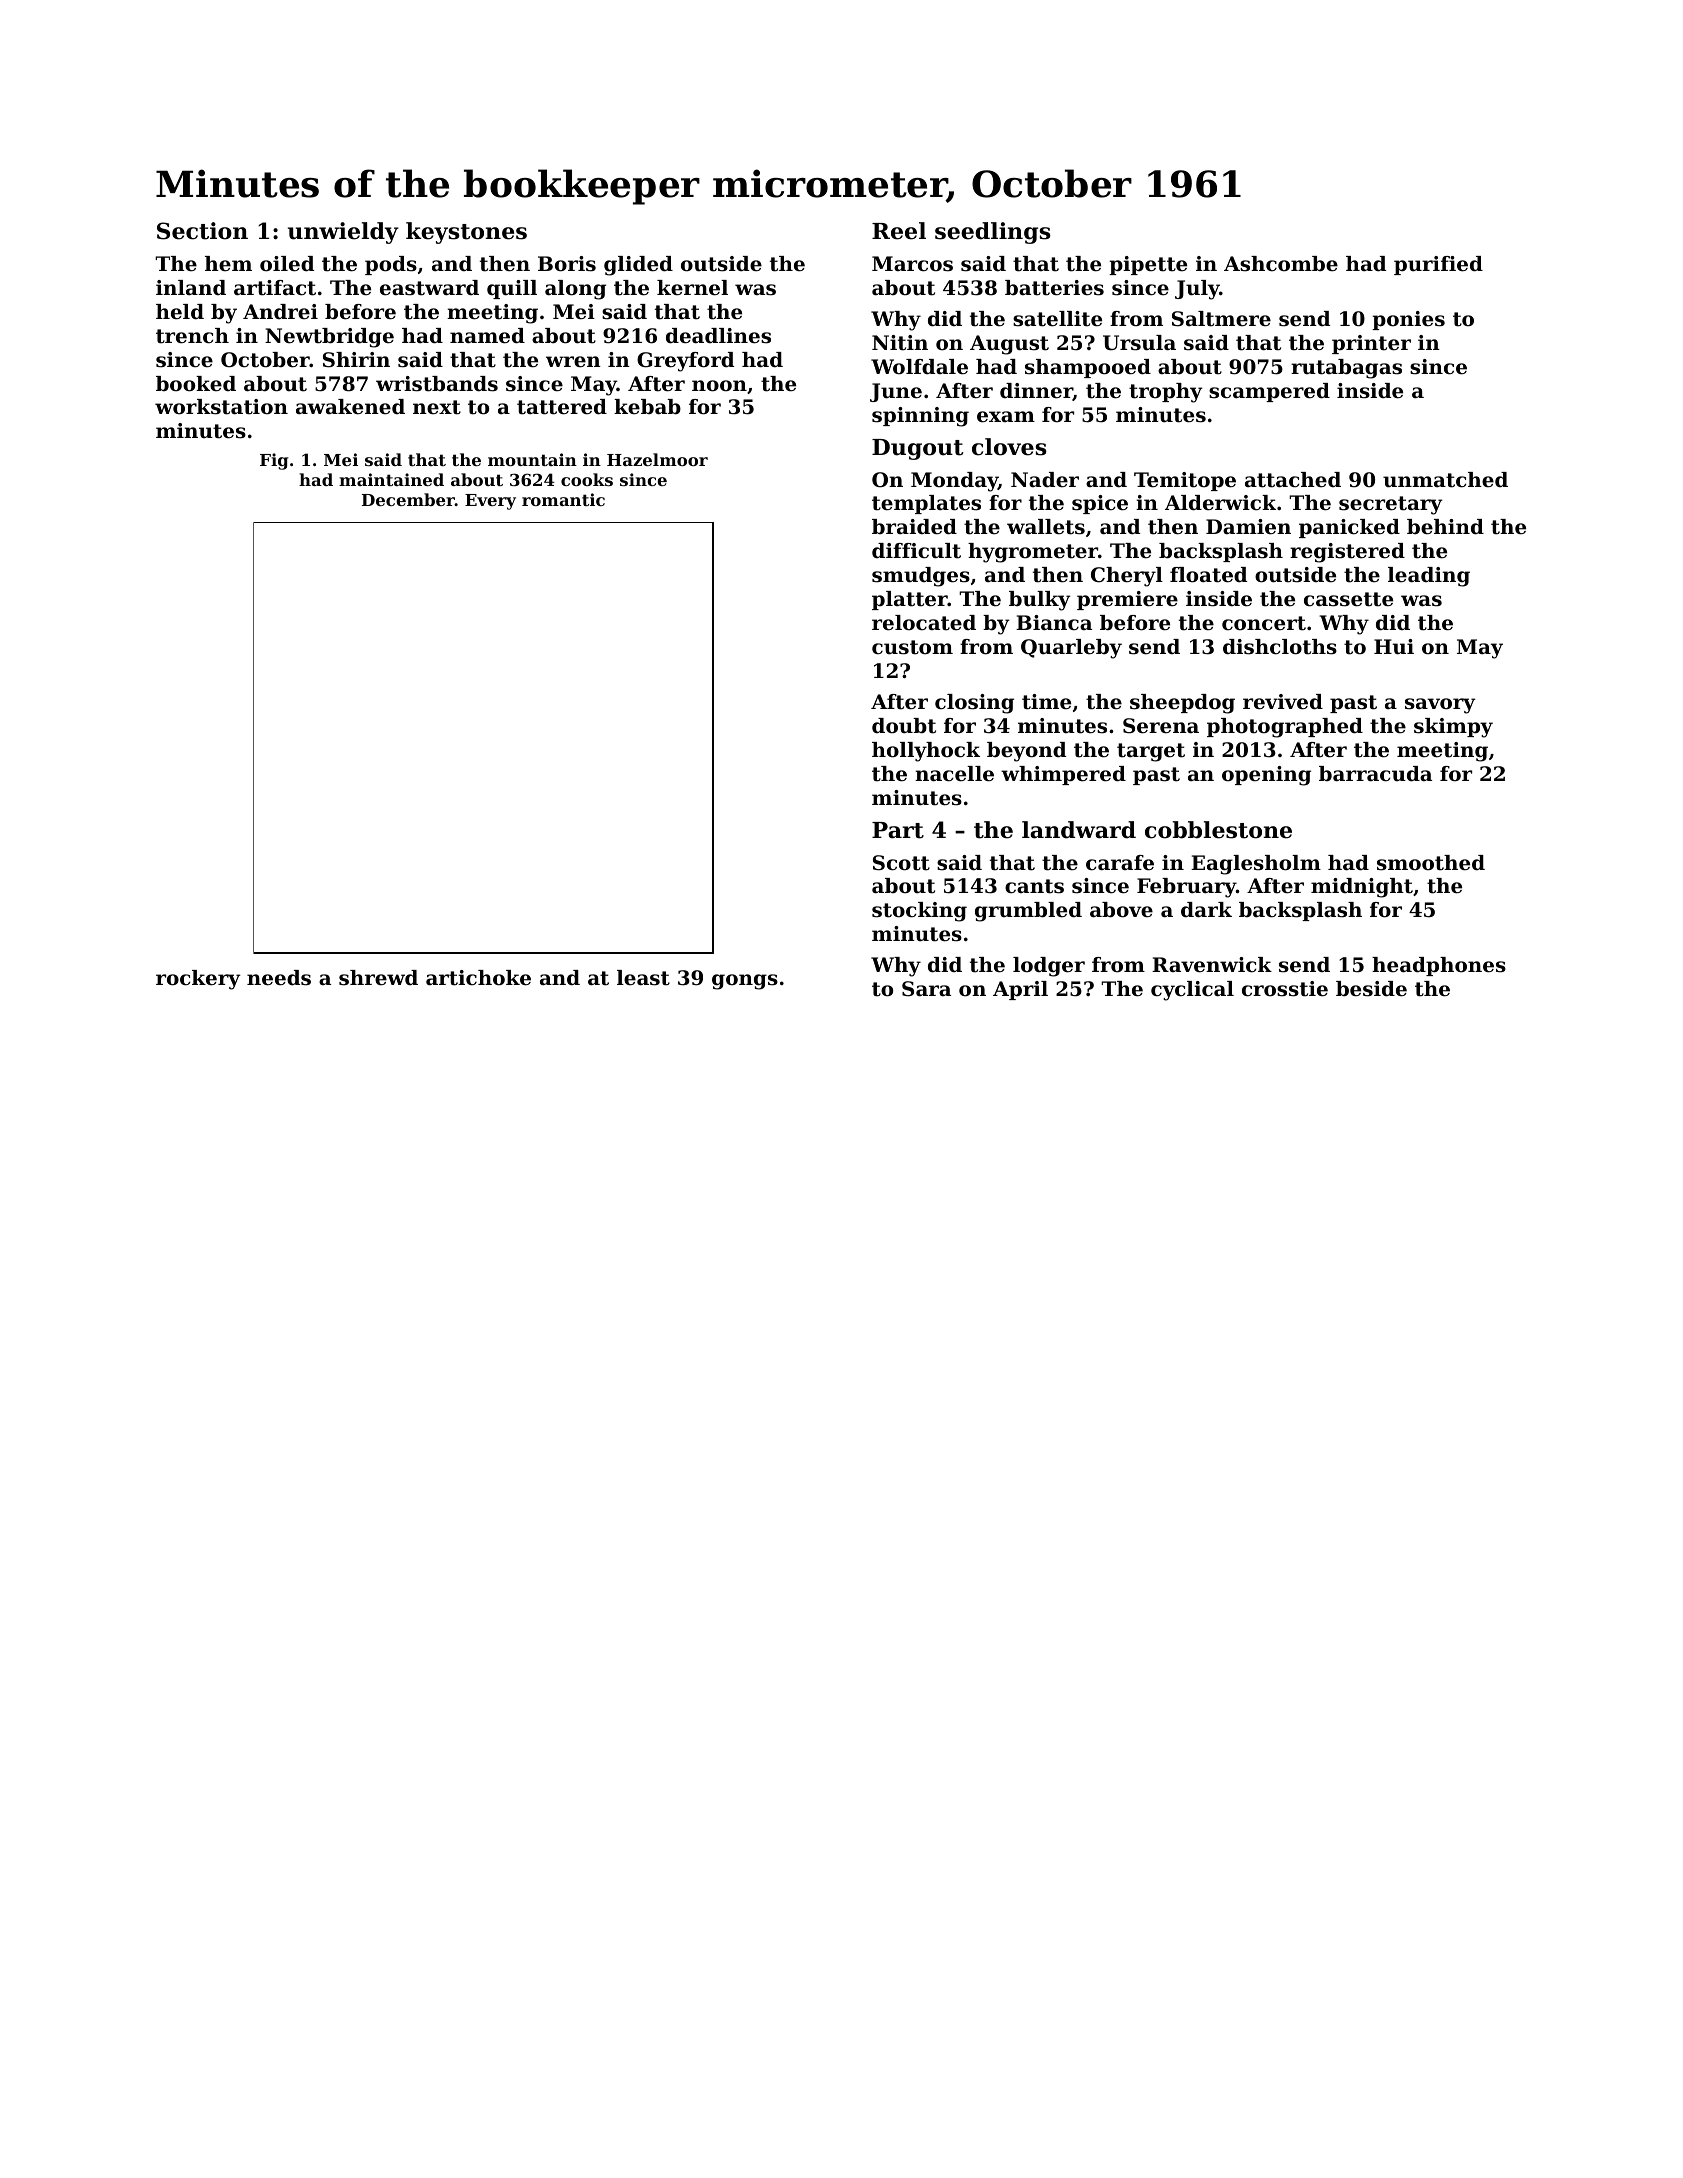 The width and height of the screenshot is (1683, 2178). What do you see at coordinates (1049, 967) in the screenshot?
I see `lodger` at bounding box center [1049, 967].
